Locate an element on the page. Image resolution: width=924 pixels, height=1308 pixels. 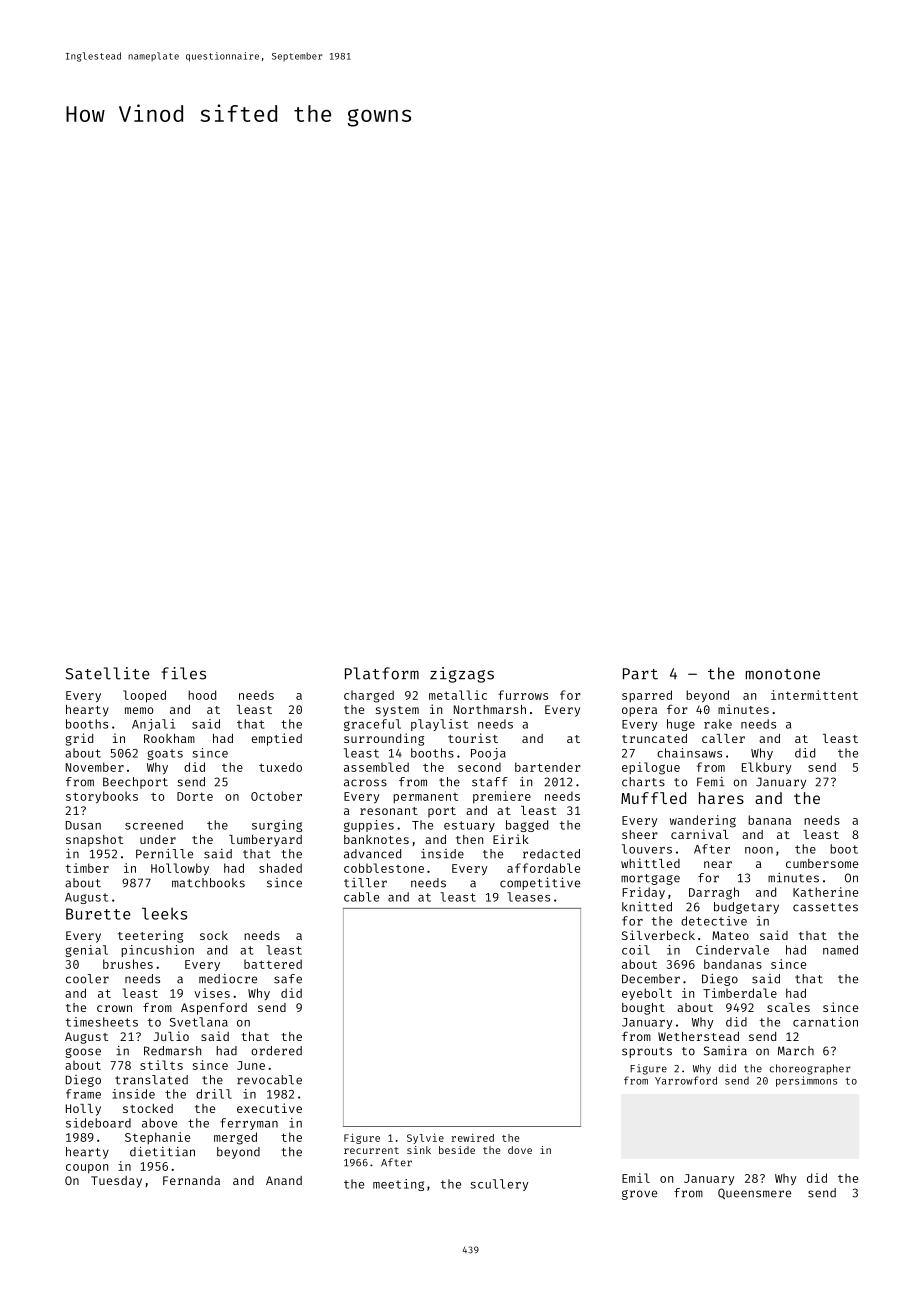
noon is located at coordinates (759, 850).
